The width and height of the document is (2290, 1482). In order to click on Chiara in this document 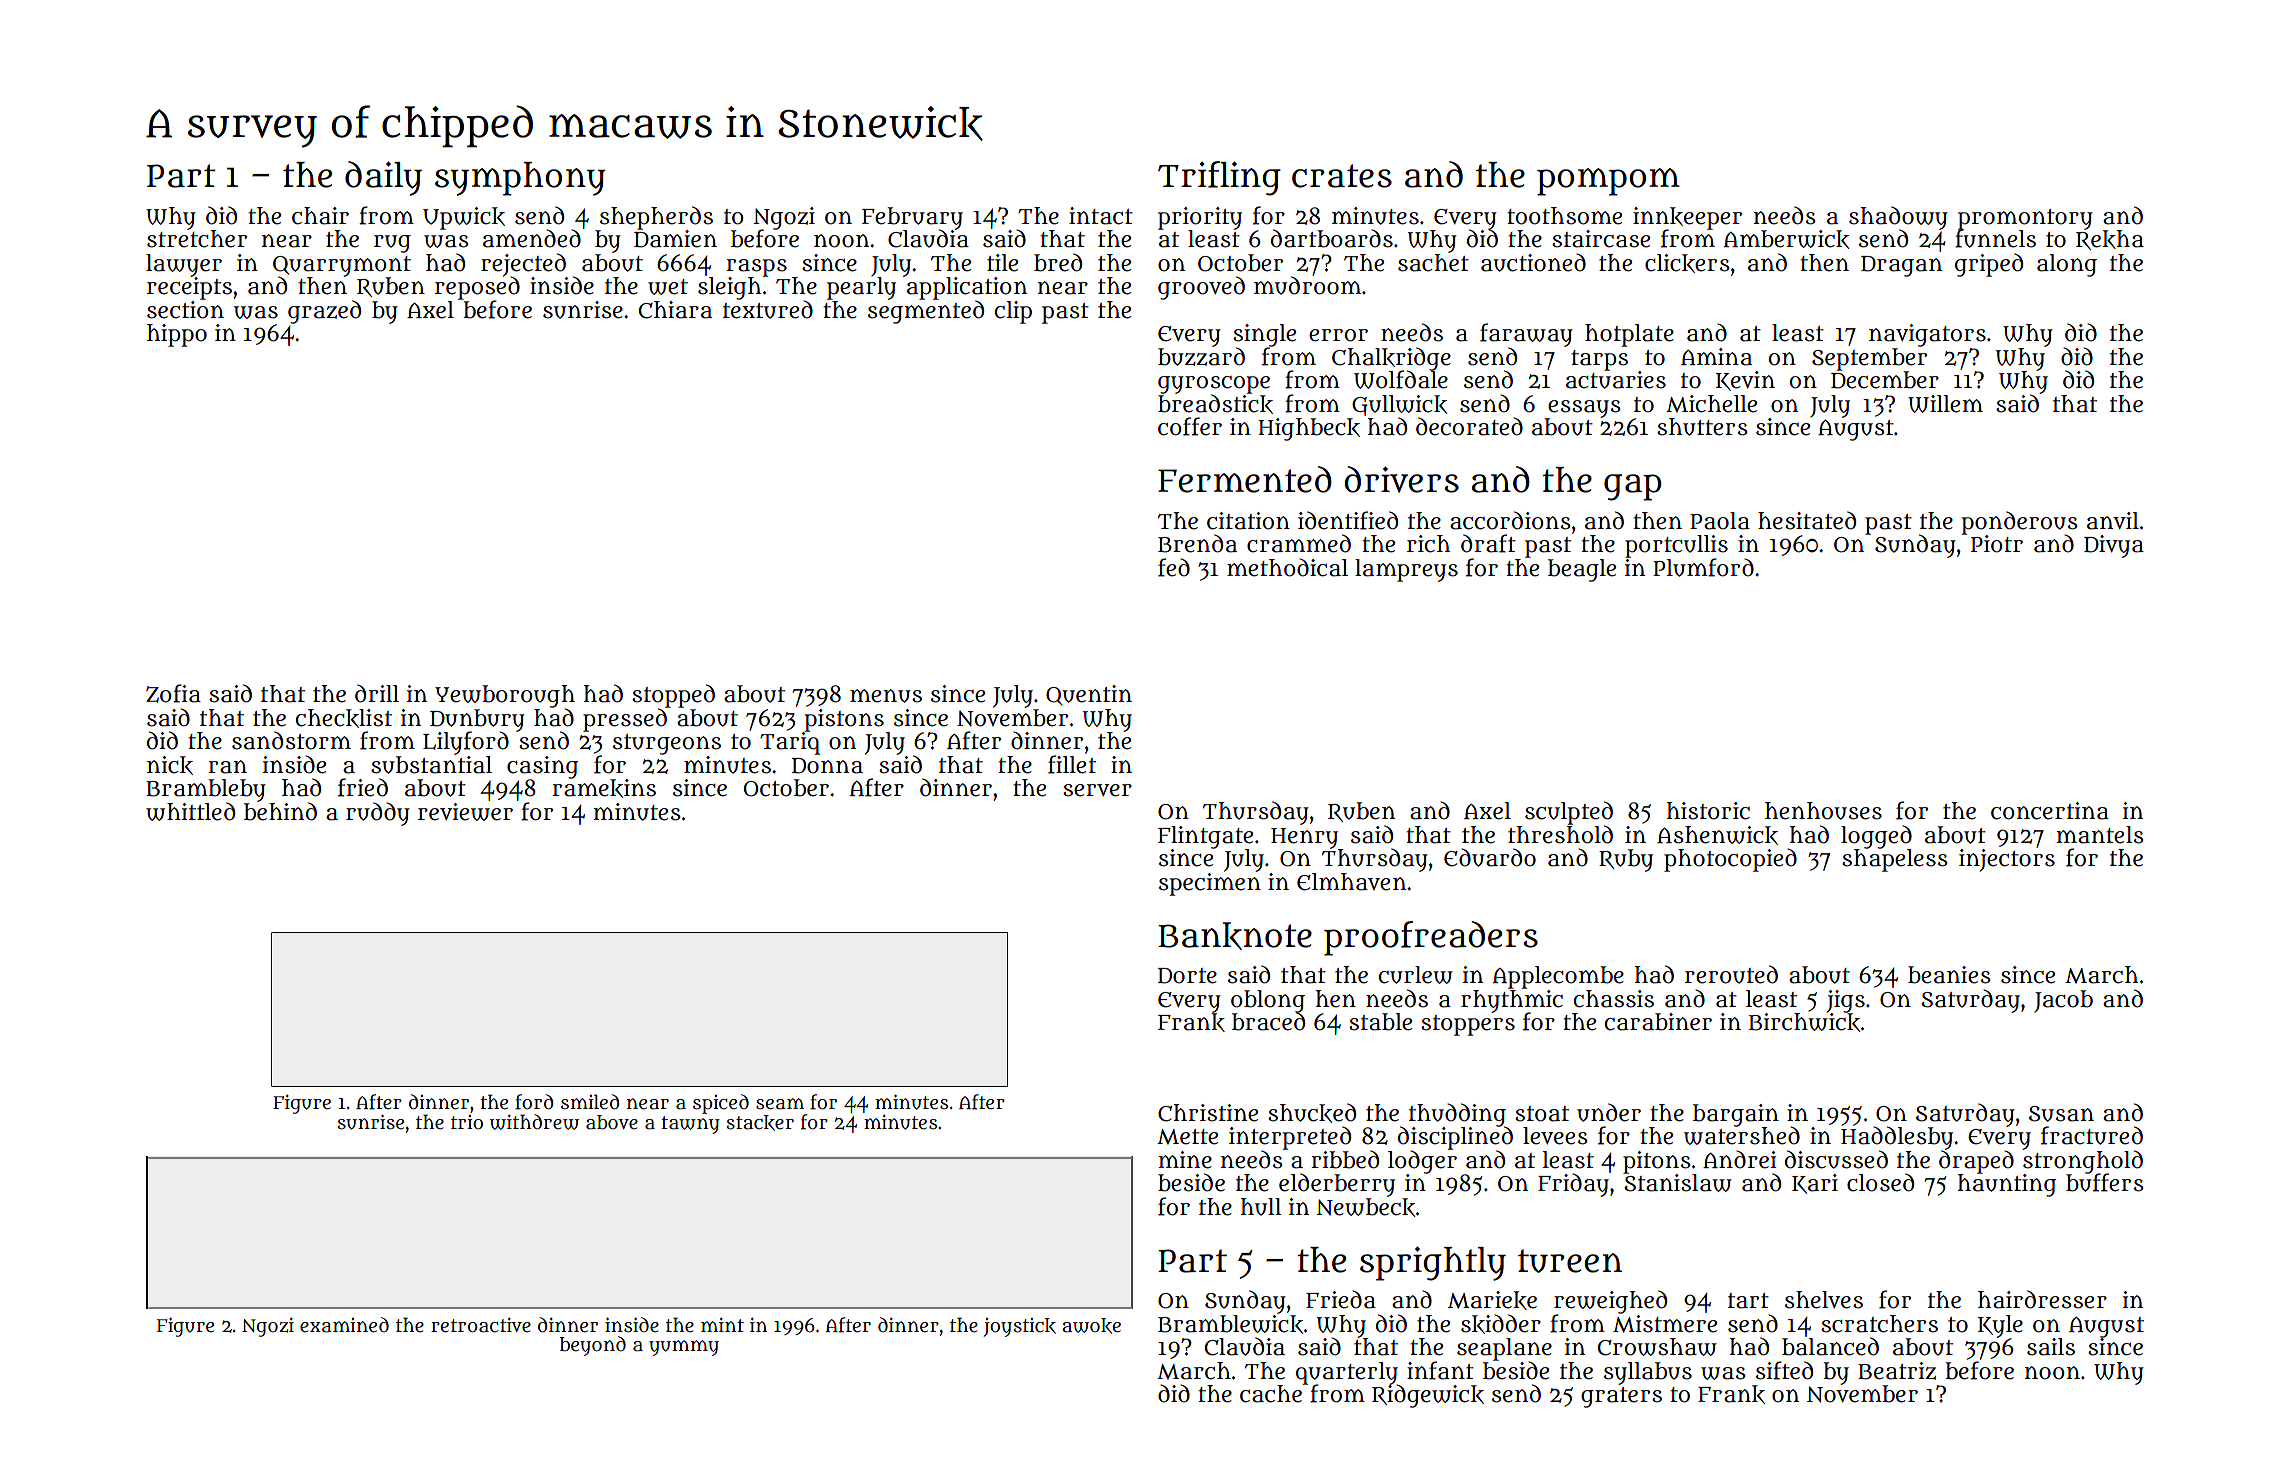, I will do `click(675, 310)`.
